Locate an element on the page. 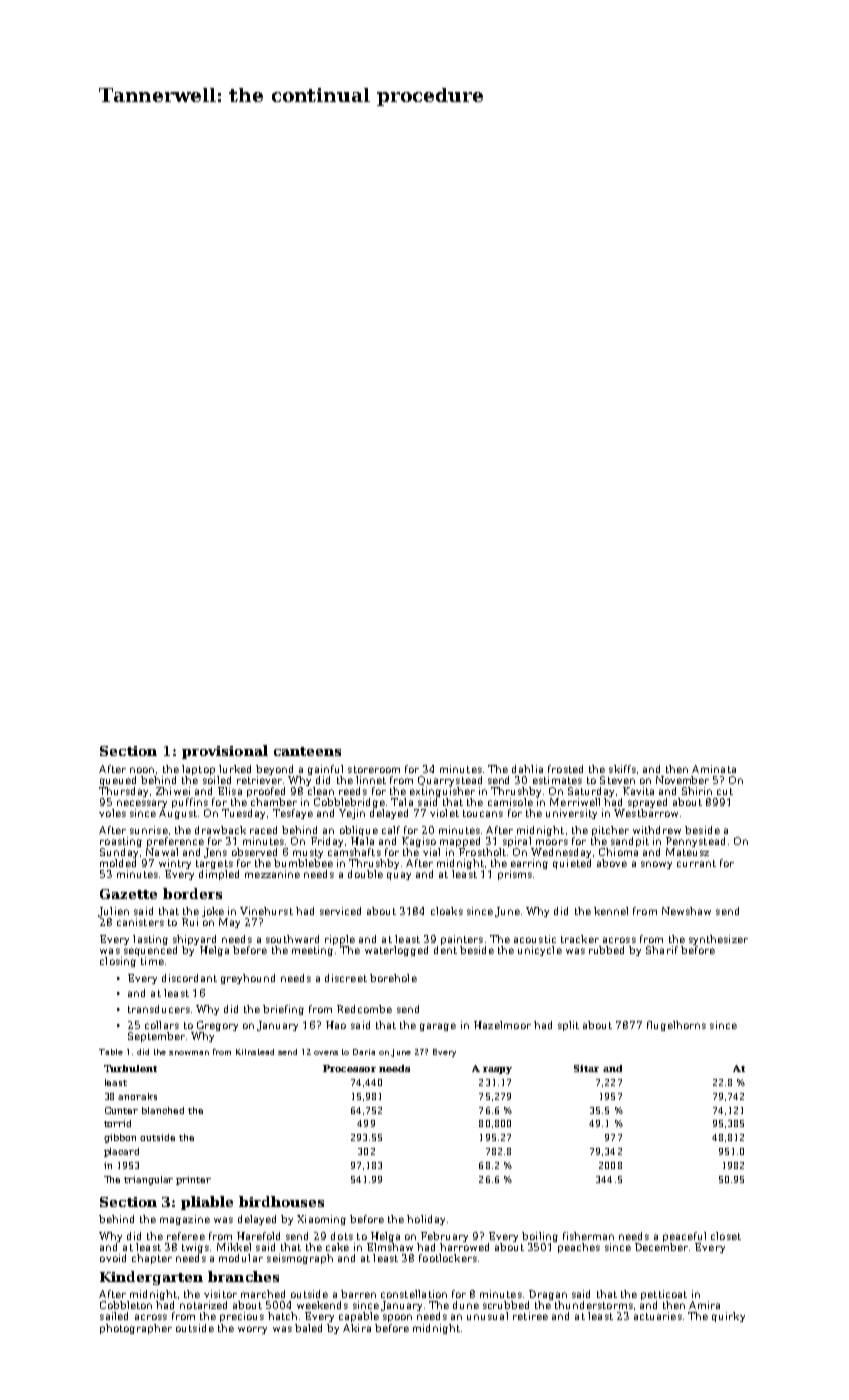 The width and height of the image is (849, 1400). laptop is located at coordinates (198, 770).
